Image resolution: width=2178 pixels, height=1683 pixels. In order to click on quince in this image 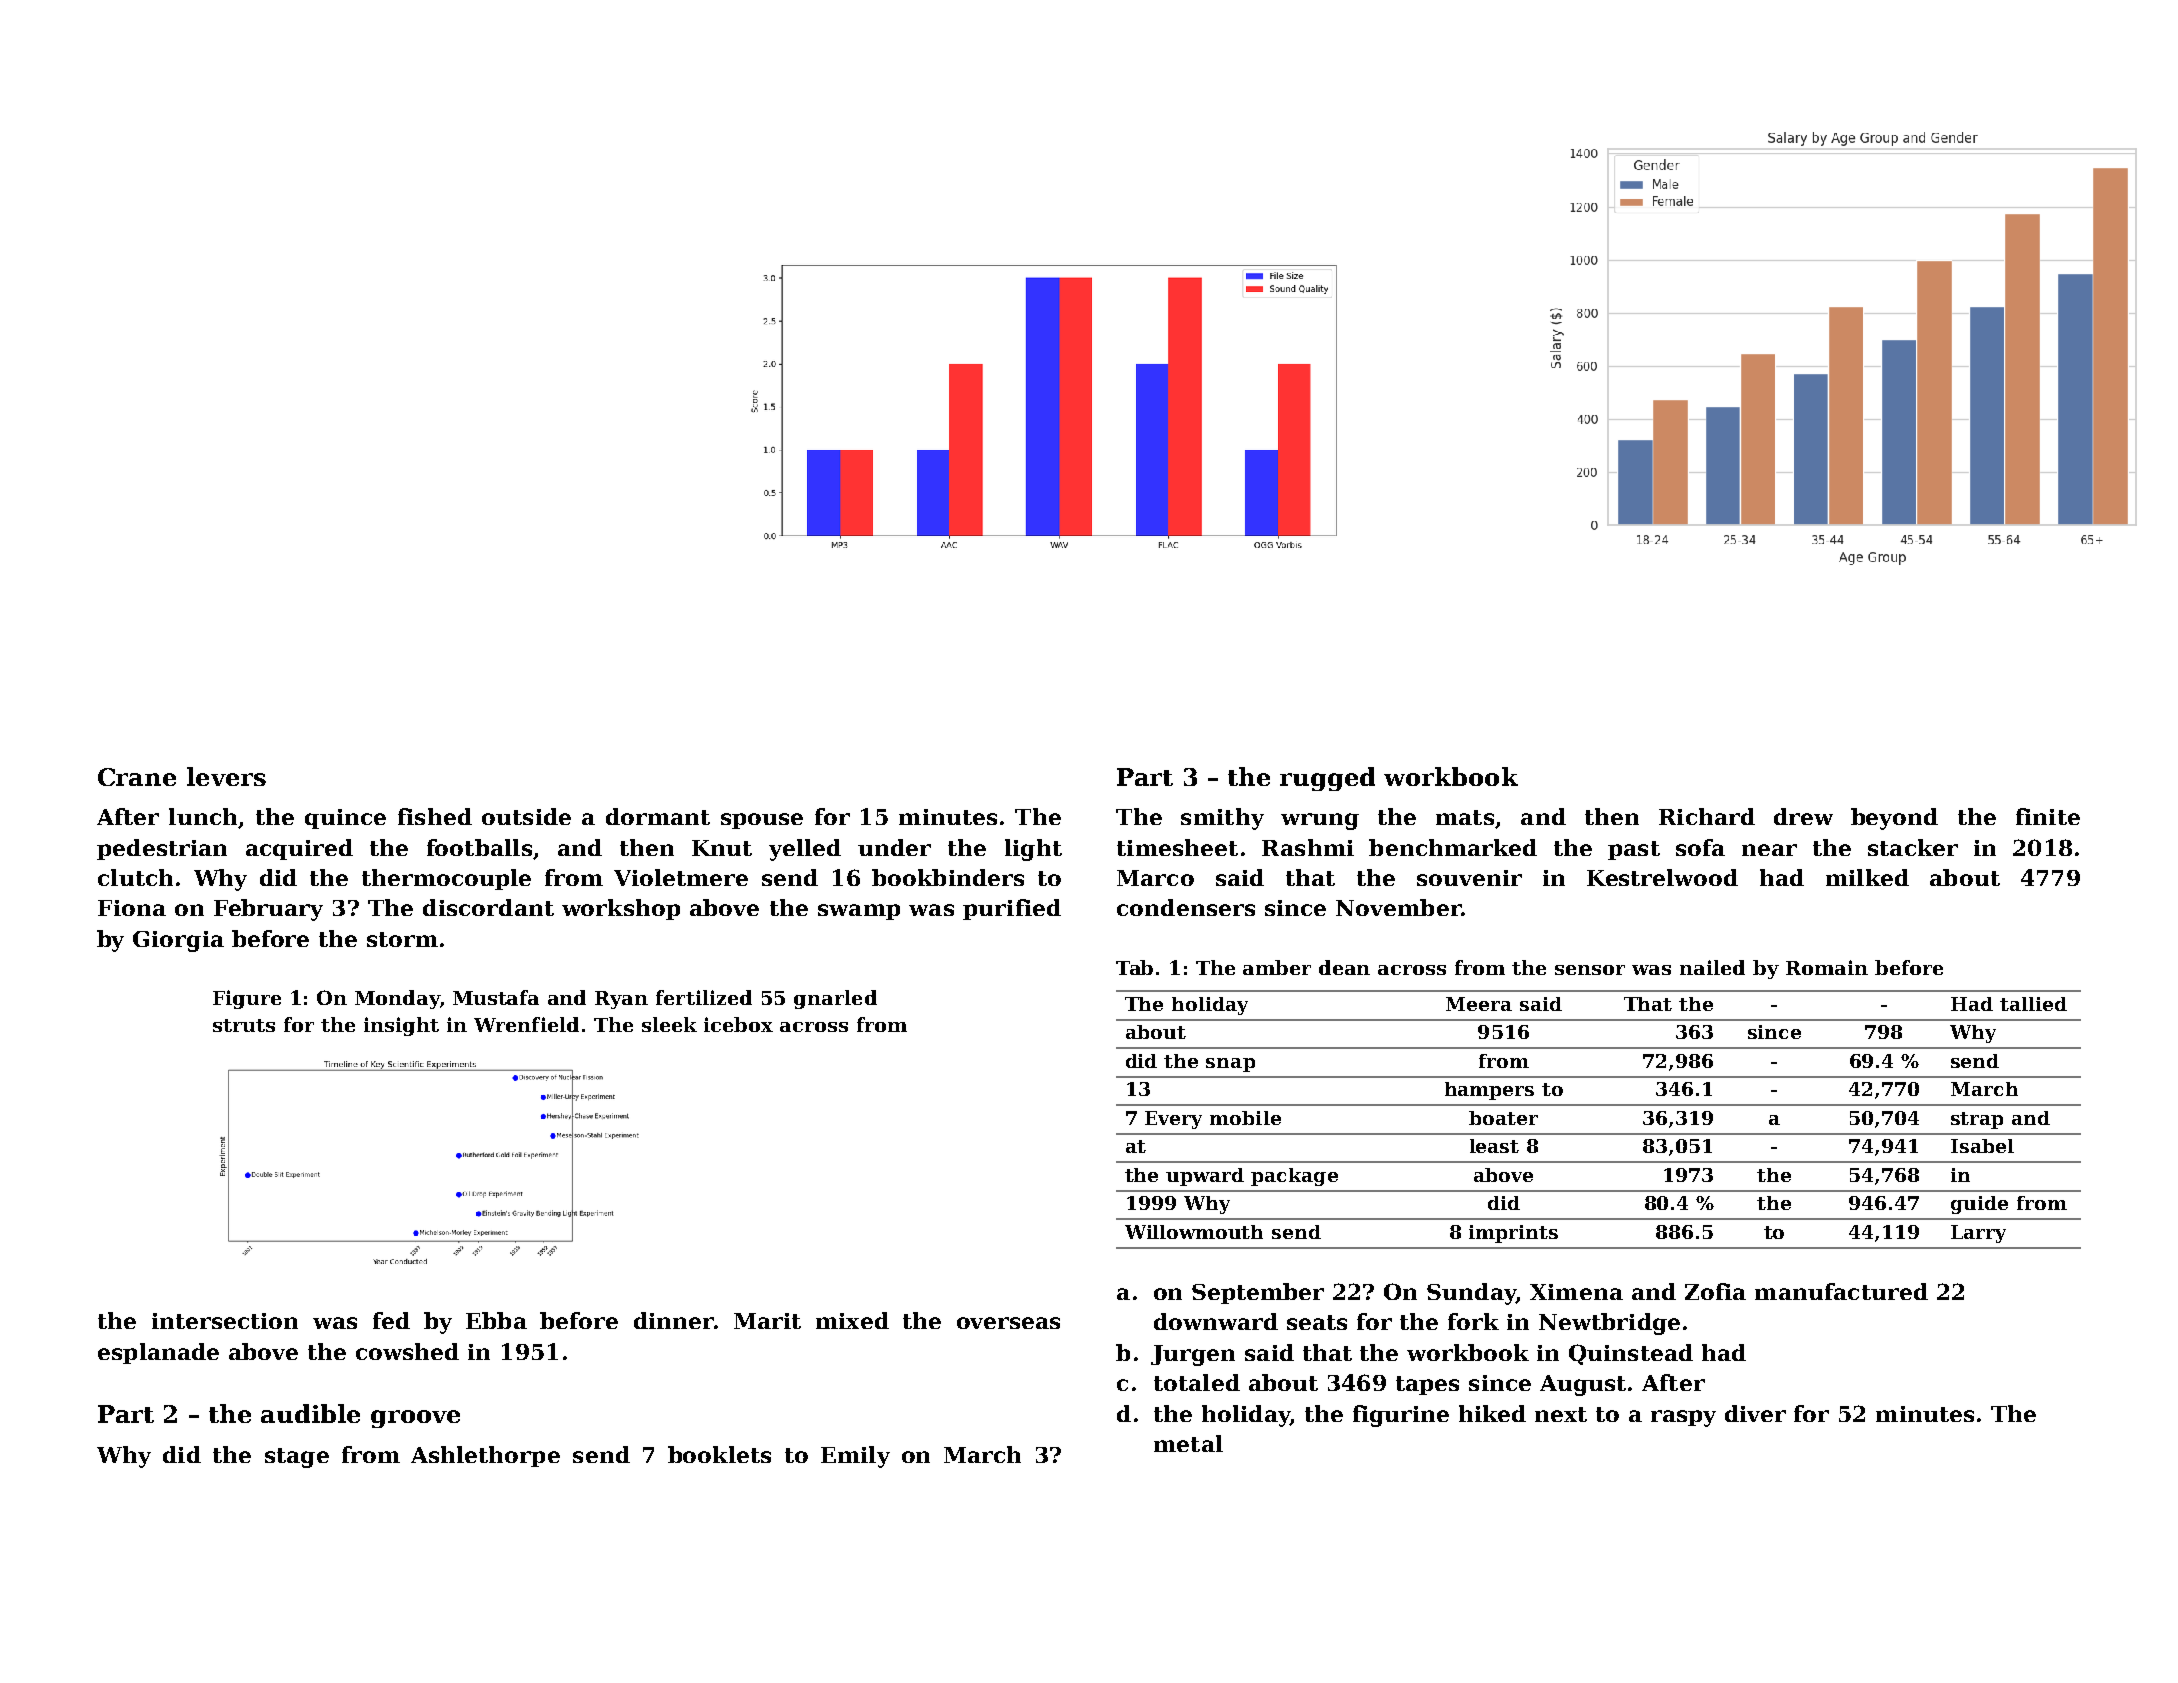, I will do `click(345, 819)`.
